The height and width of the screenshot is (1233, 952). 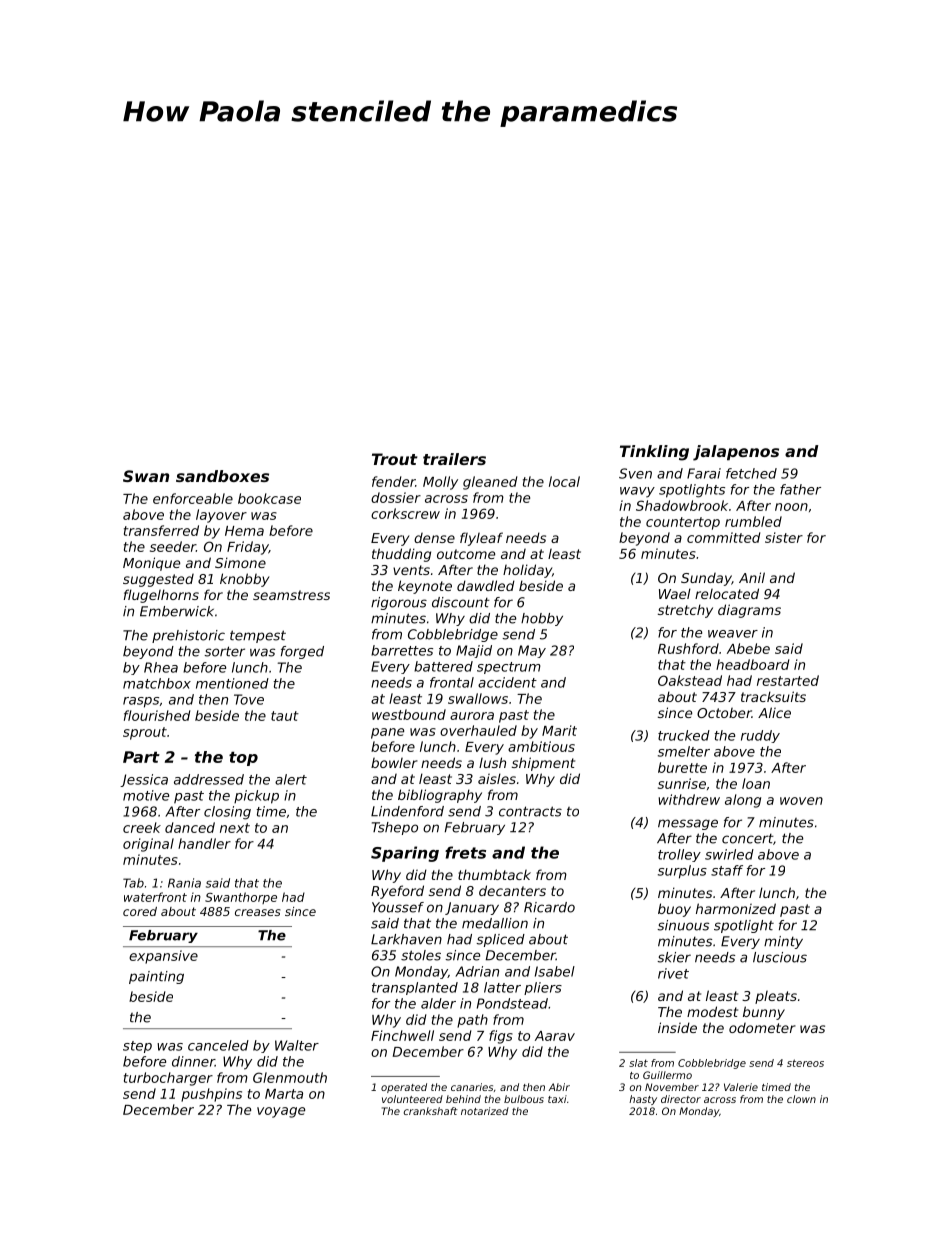 I want to click on holiday, so click(x=527, y=571).
